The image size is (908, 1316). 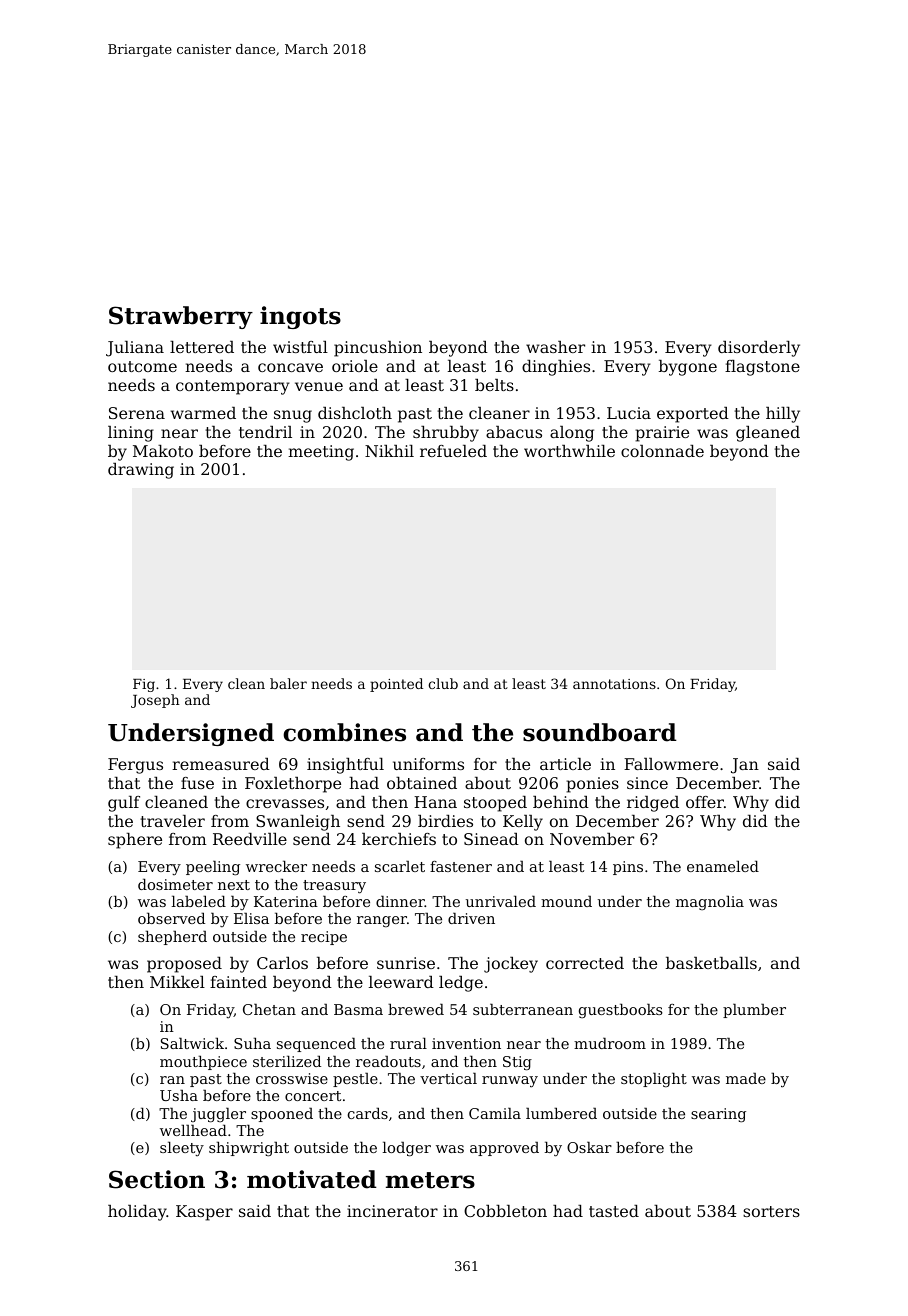 I want to click on Juliana, so click(x=135, y=349).
